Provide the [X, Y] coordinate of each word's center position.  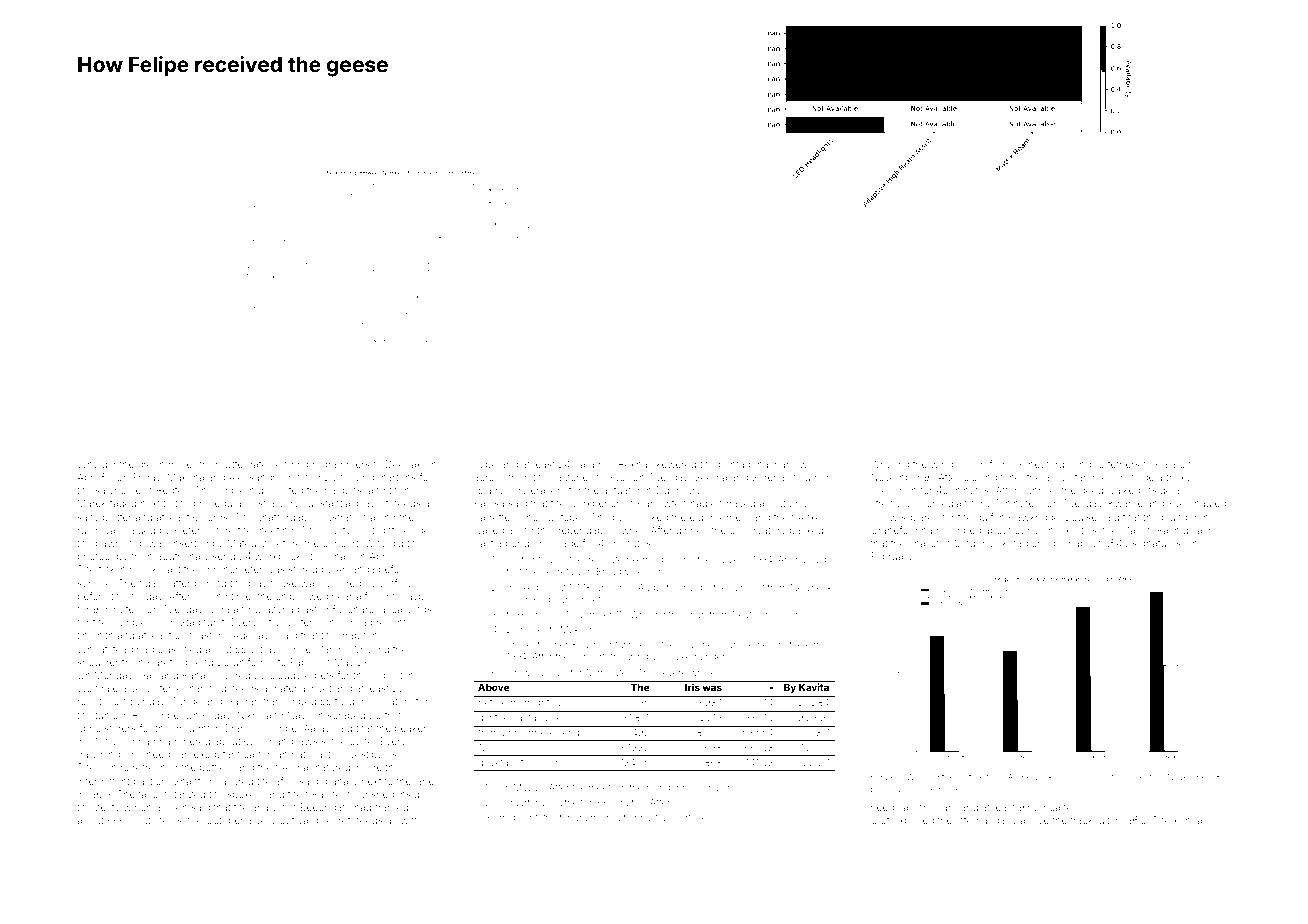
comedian [944, 503]
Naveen [305, 715]
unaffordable [286, 517]
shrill [922, 807]
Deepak [404, 465]
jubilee [739, 645]
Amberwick [1030, 777]
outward [299, 820]
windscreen [958, 464]
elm [813, 644]
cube [485, 464]
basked [806, 530]
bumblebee [138, 622]
